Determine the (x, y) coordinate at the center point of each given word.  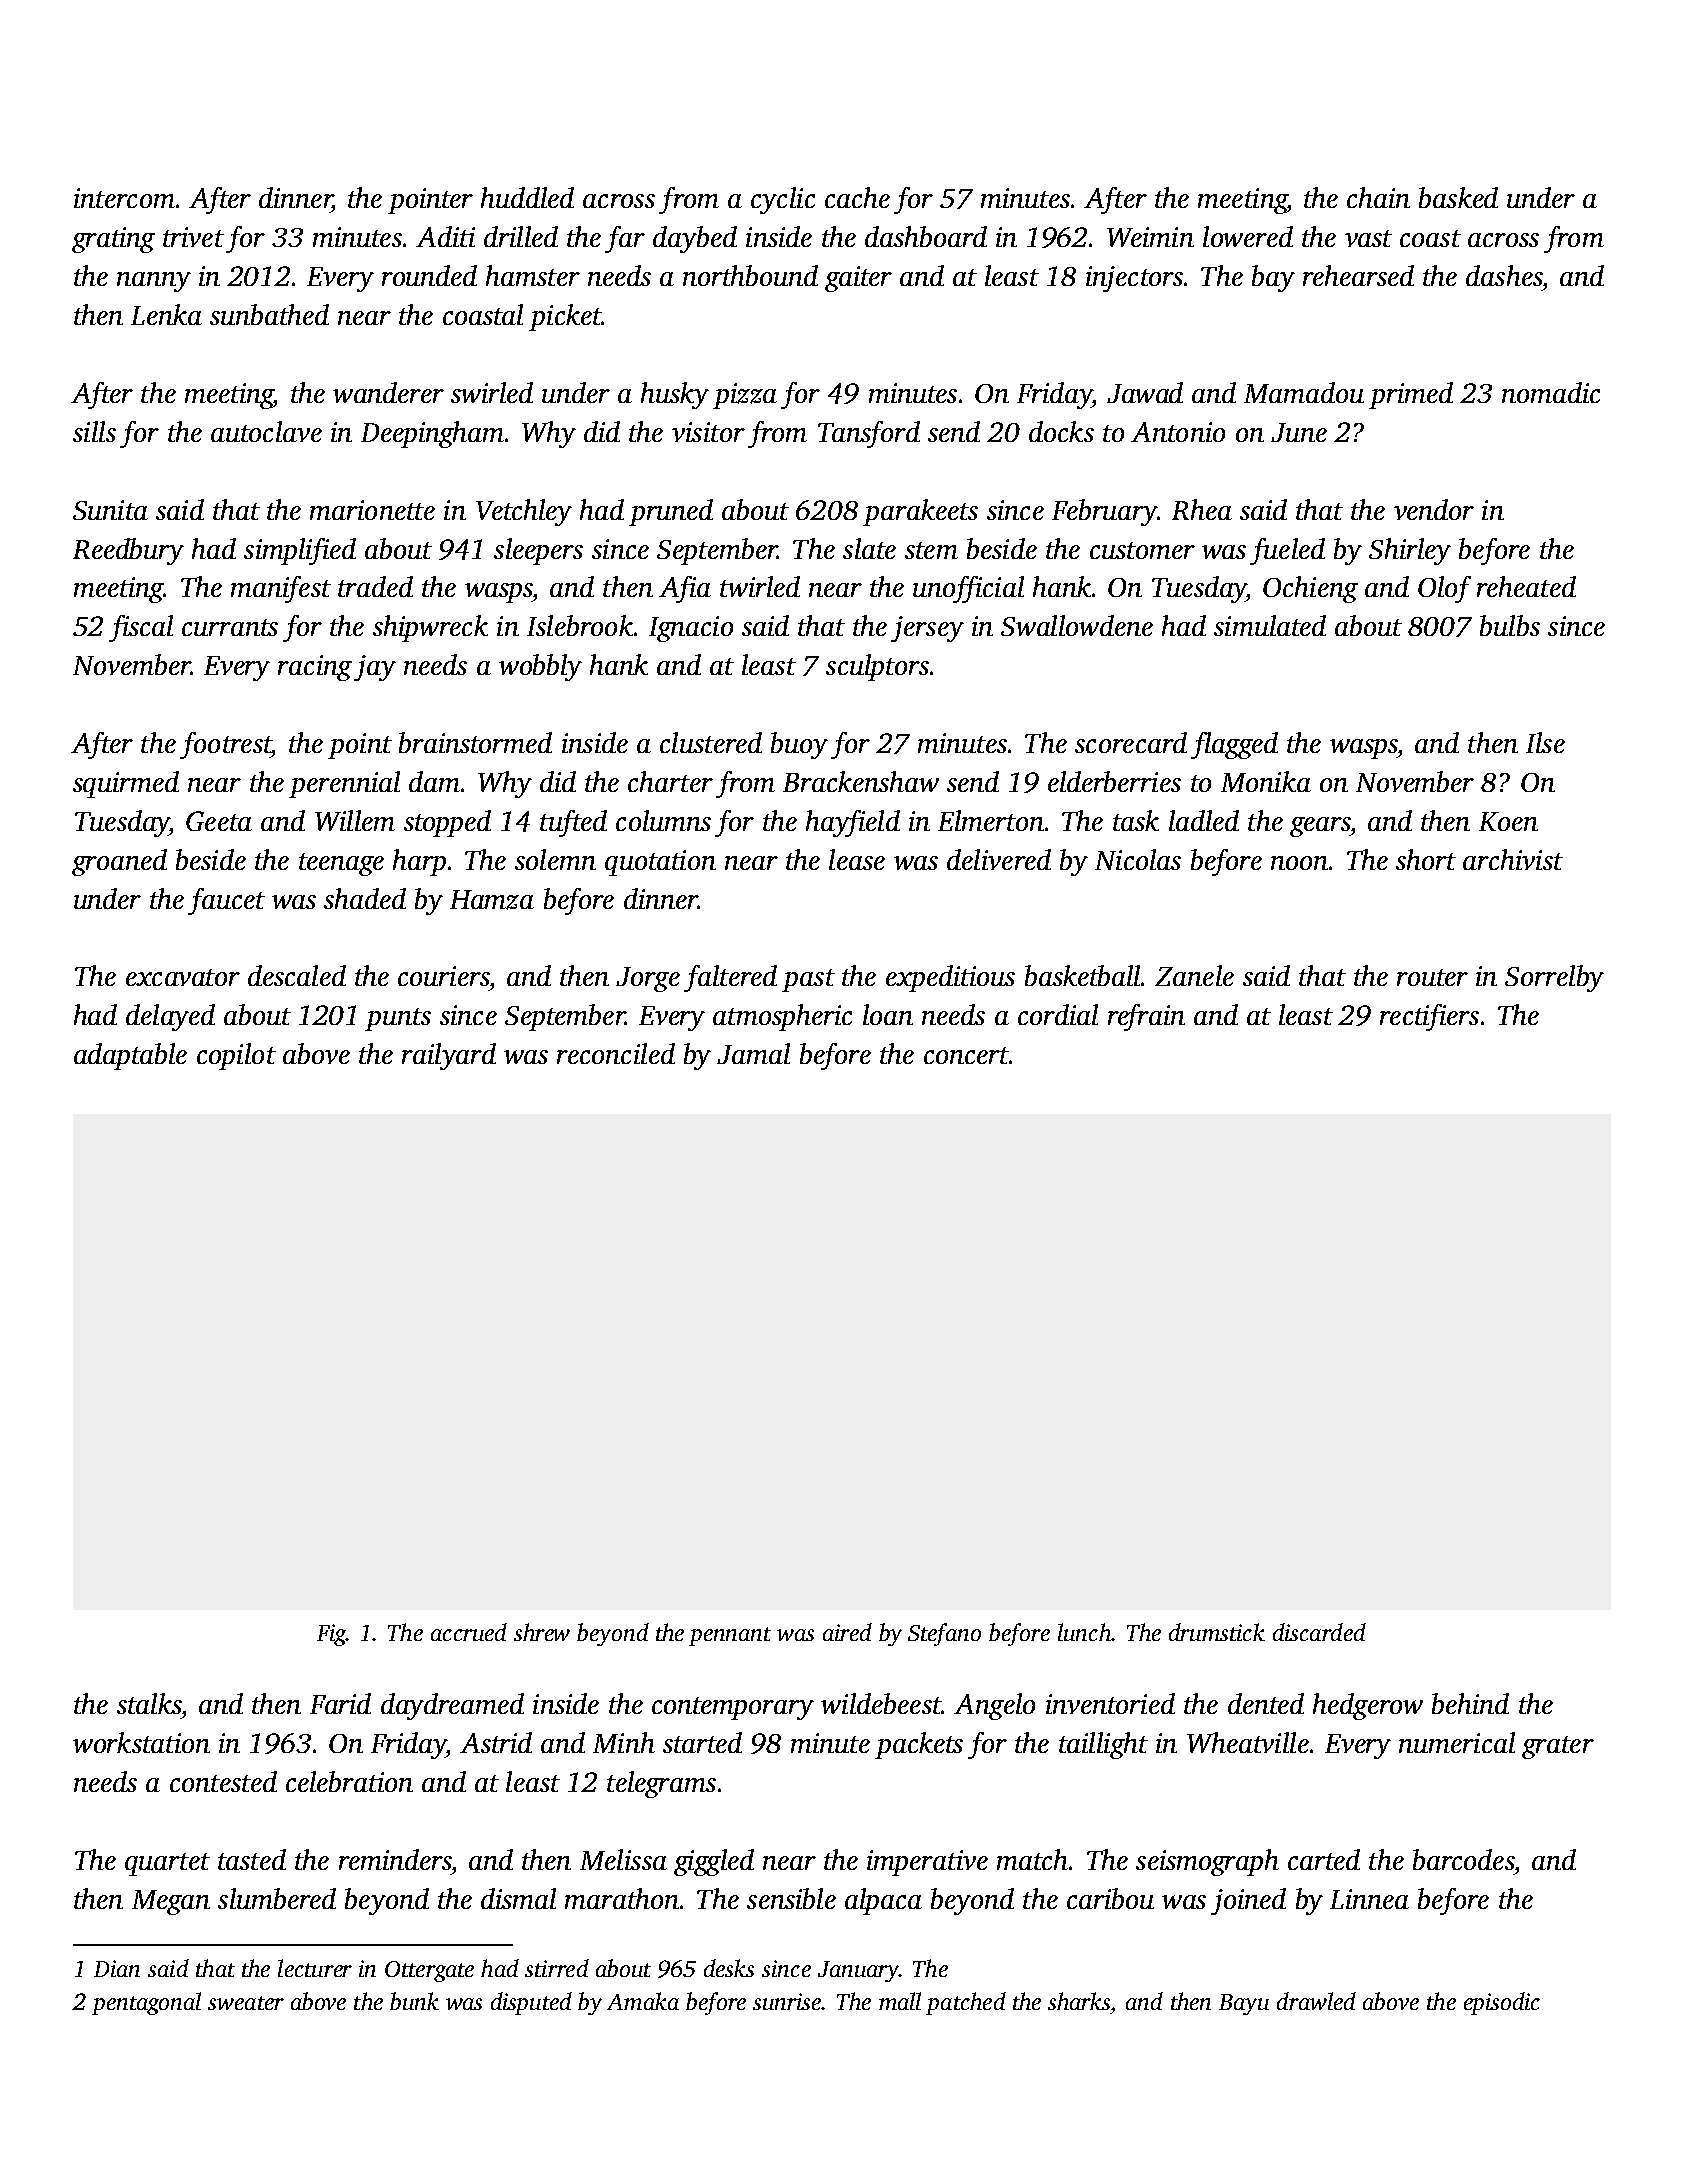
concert (966, 1055)
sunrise (787, 2001)
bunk (414, 2001)
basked (1458, 197)
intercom (124, 198)
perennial (344, 784)
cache (857, 197)
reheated (1526, 586)
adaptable (130, 1056)
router (1432, 977)
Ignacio (691, 629)
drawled (1316, 2001)
